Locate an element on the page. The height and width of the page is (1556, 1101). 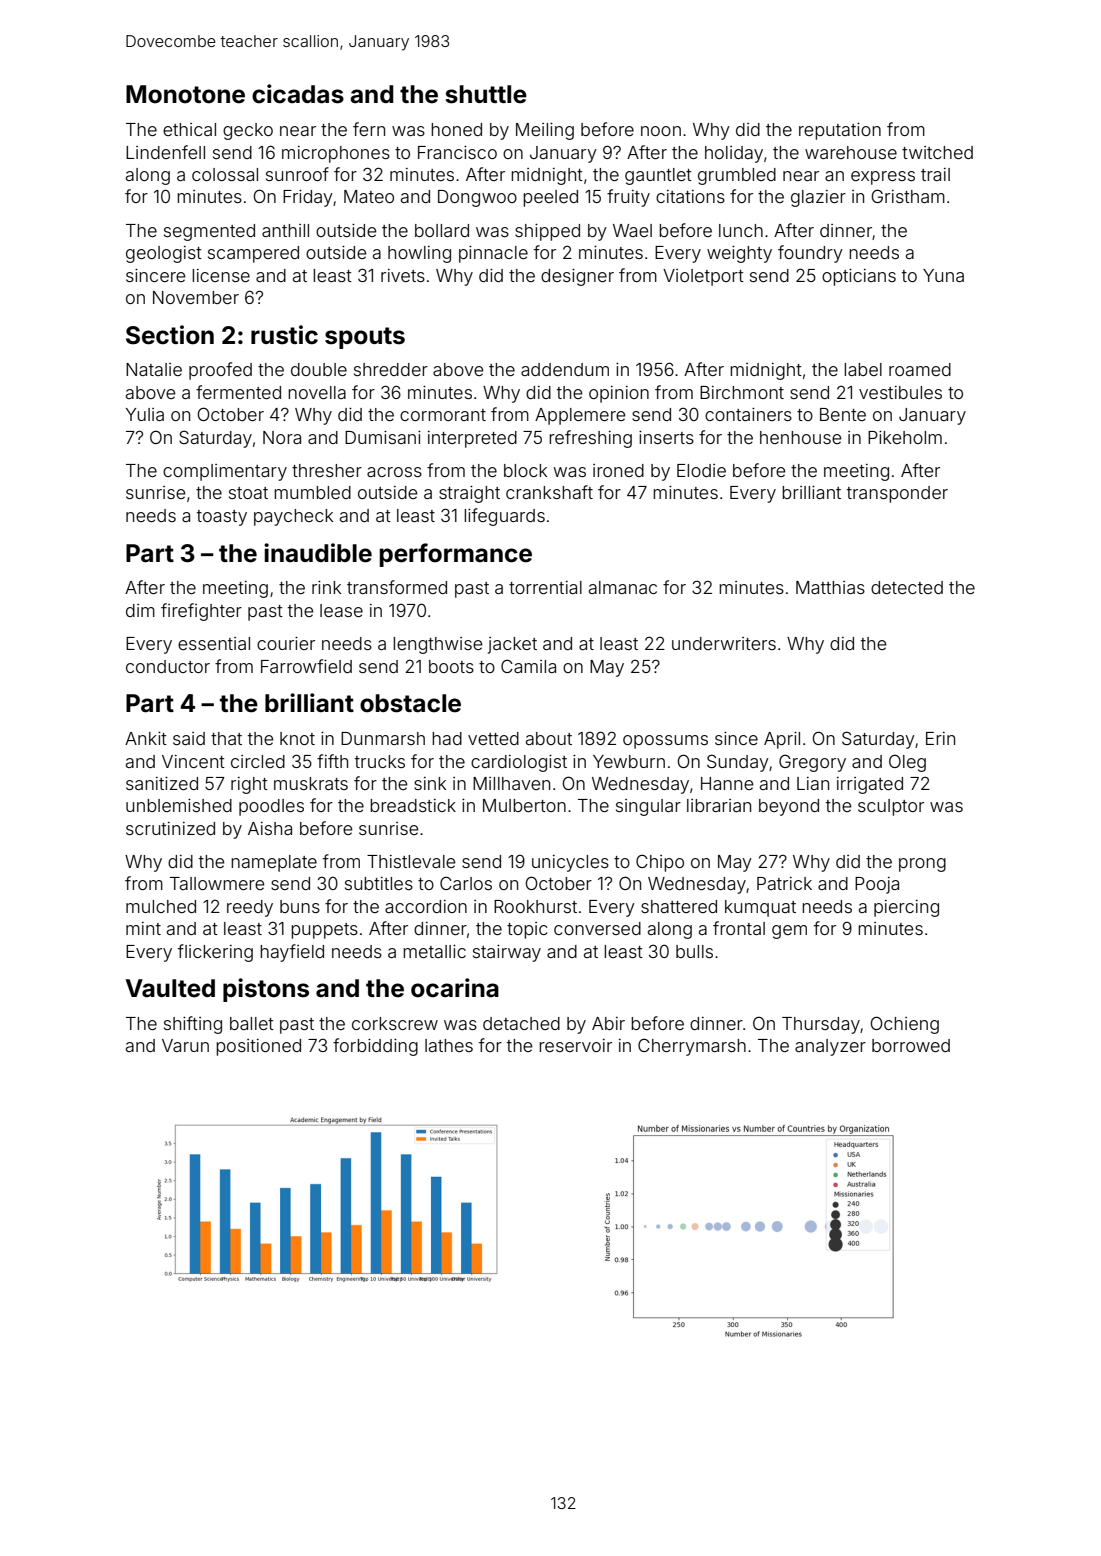
reputation is located at coordinates (840, 131).
